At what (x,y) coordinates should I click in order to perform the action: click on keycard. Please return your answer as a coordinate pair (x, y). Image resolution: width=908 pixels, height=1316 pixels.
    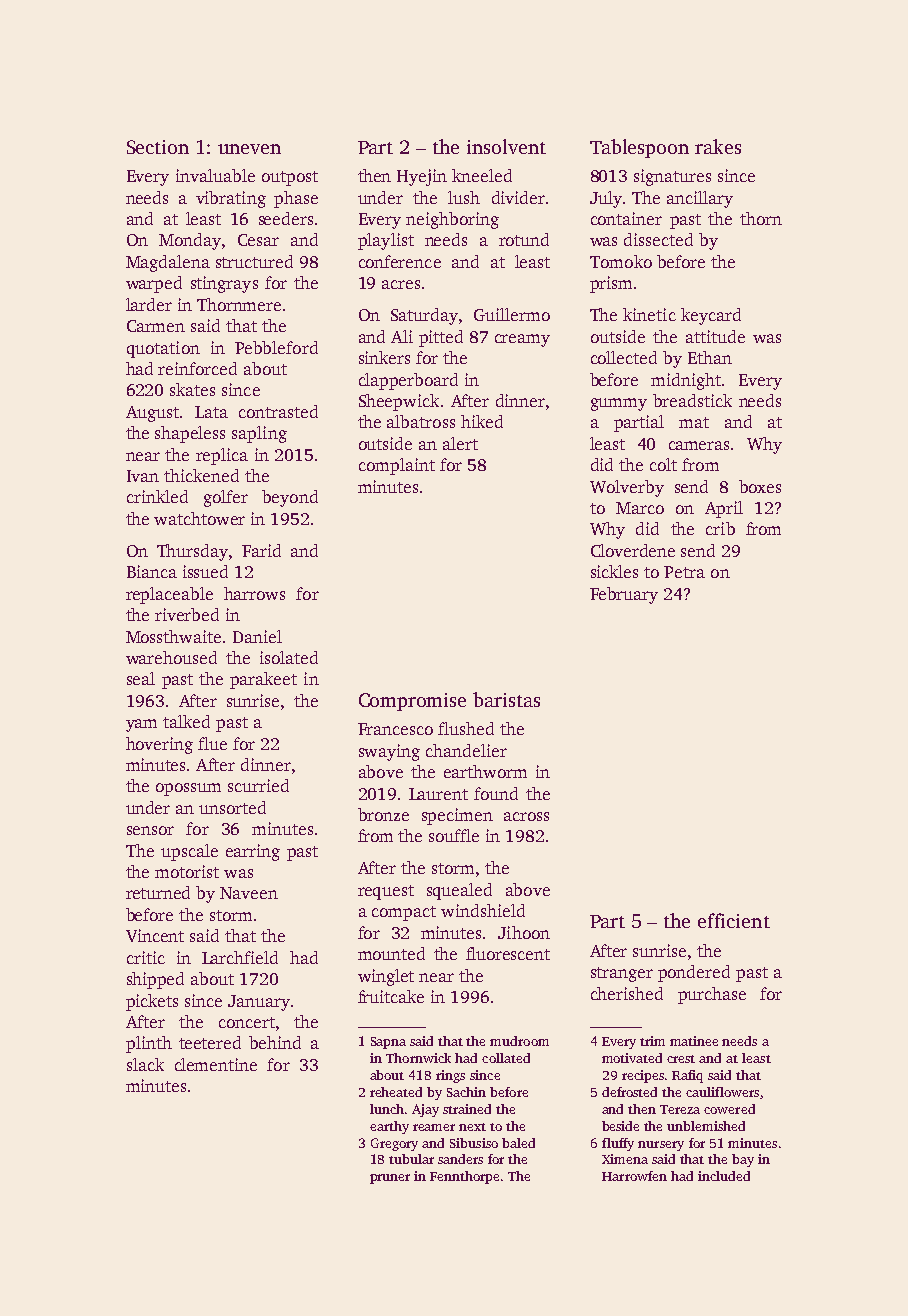
    Looking at the image, I should click on (711, 316).
